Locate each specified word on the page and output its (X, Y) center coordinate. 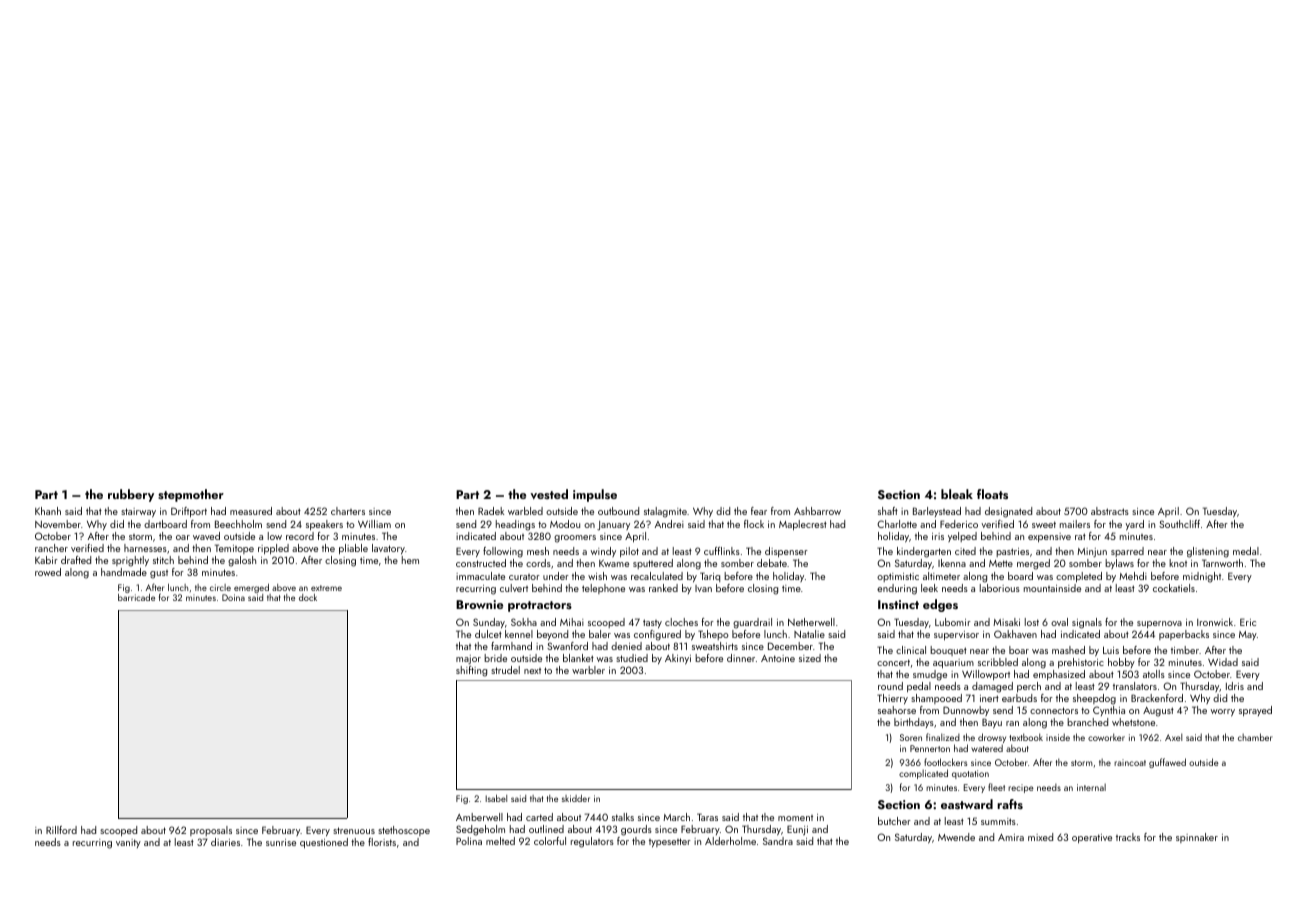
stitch (163, 560)
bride (495, 658)
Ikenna (952, 563)
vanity (128, 843)
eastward (967, 804)
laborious (1000, 588)
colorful (550, 841)
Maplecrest (803, 525)
